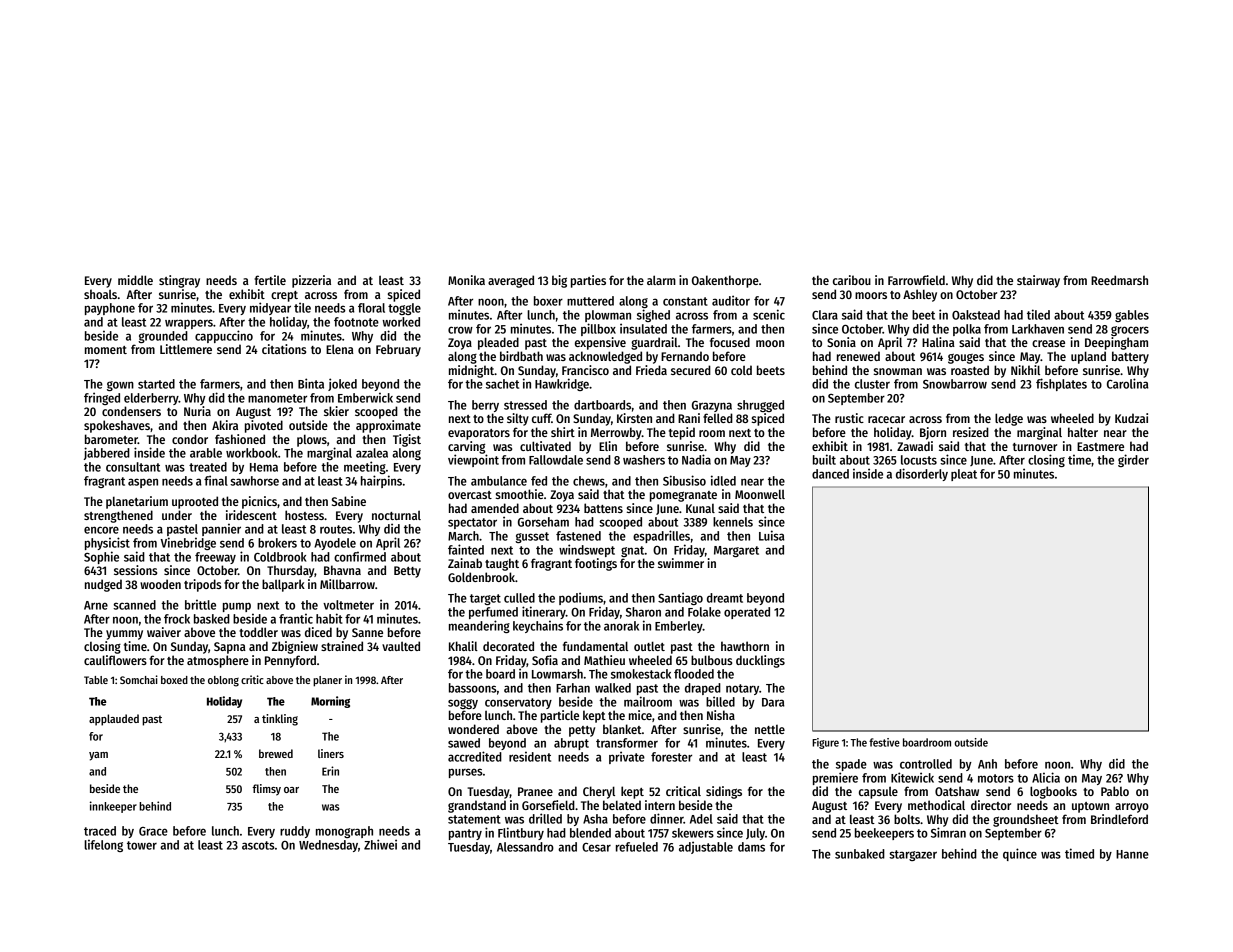 Image resolution: width=1233 pixels, height=952 pixels. I want to click on innkeeper, so click(113, 807).
